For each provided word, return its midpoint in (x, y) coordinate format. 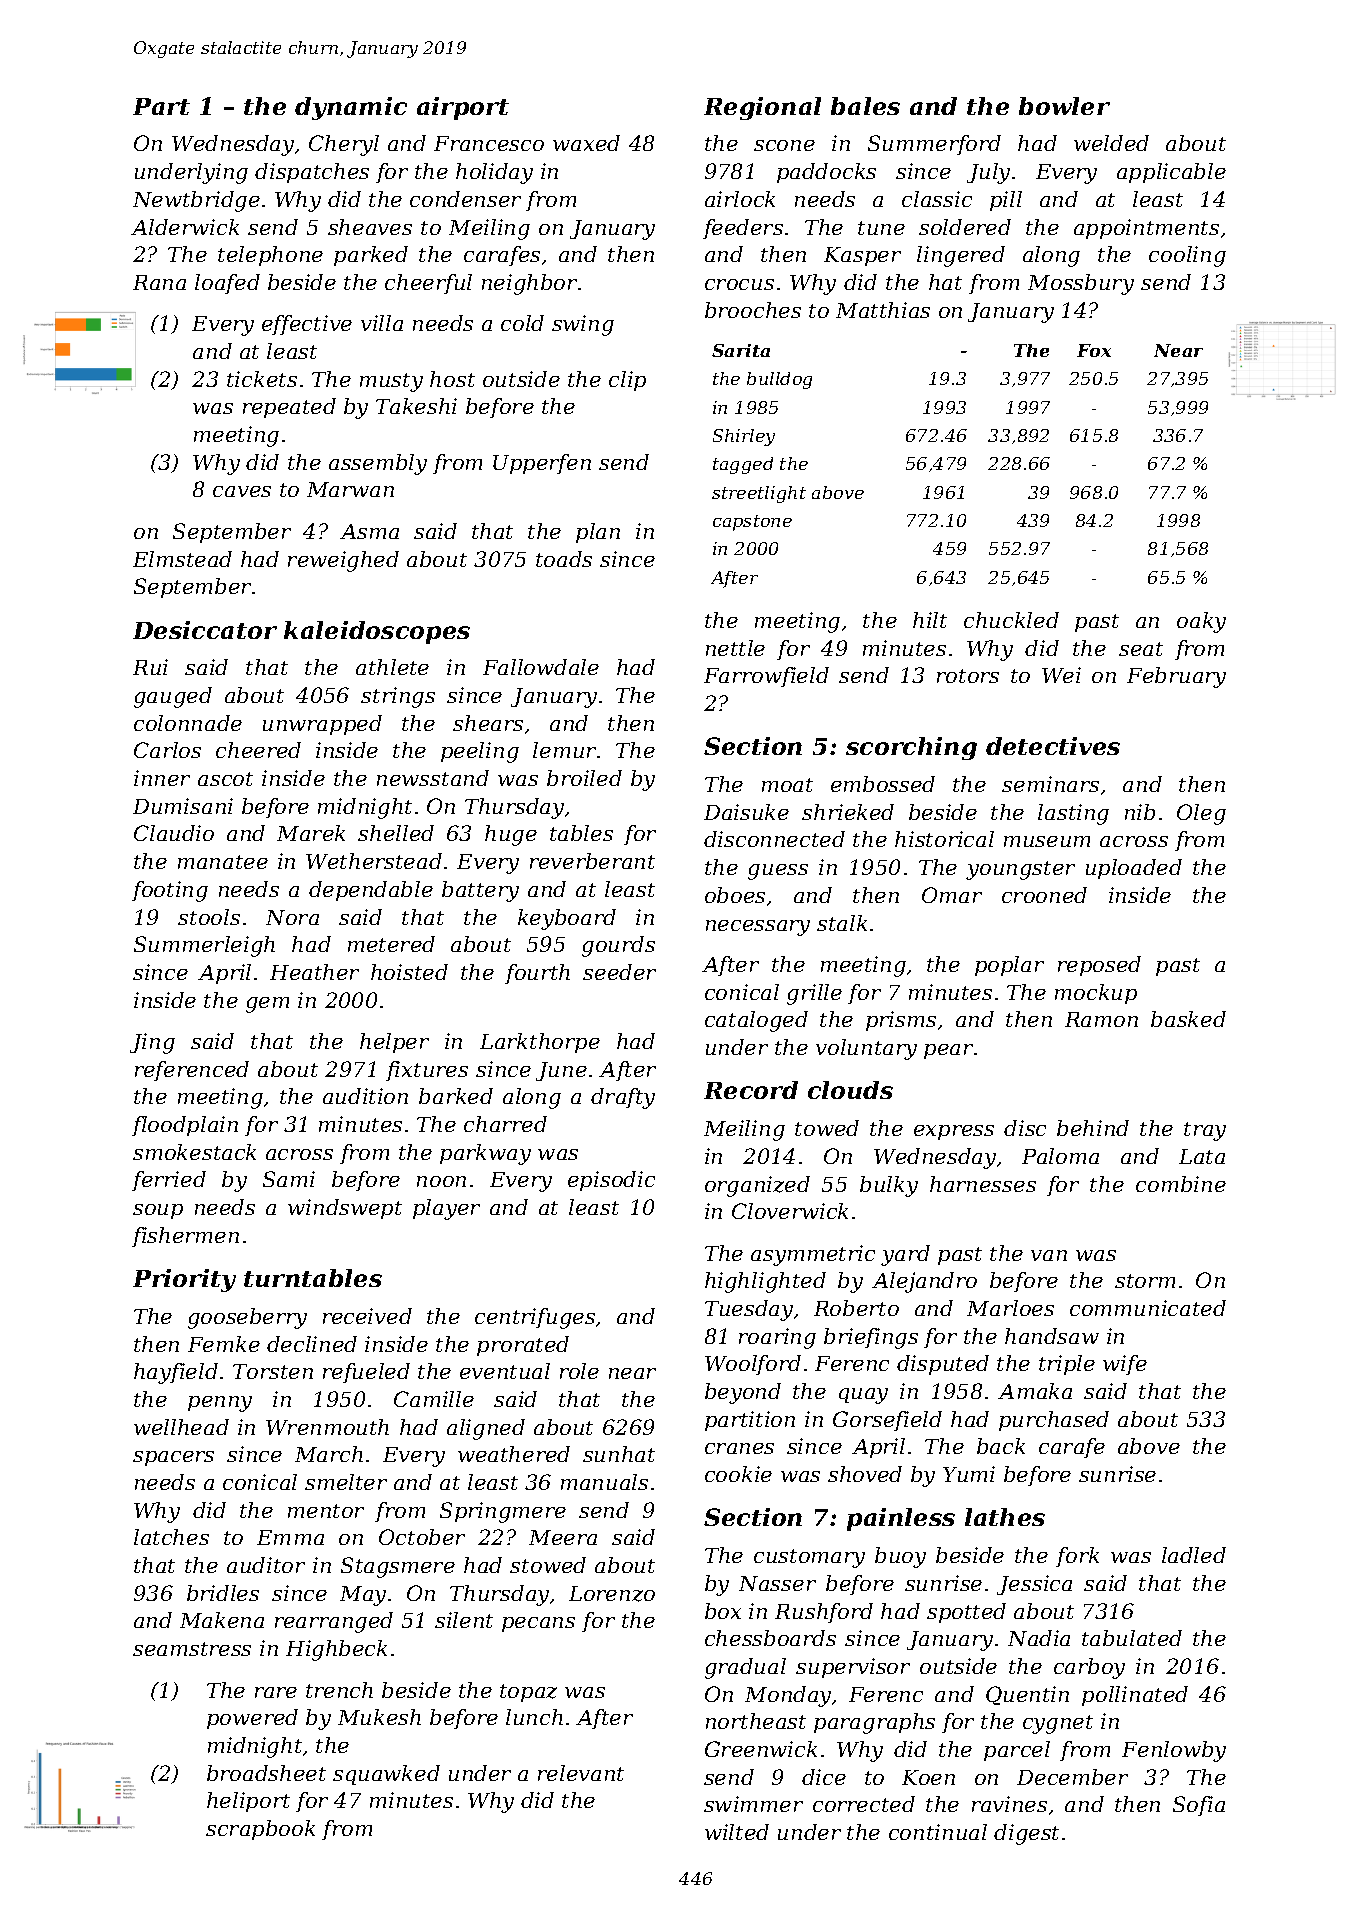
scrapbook (260, 1830)
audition (365, 1096)
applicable (1171, 173)
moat (787, 785)
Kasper (862, 256)
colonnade (188, 723)
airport (463, 108)
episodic (611, 1181)
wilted (737, 1832)
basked (1188, 1019)
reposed (1099, 966)
